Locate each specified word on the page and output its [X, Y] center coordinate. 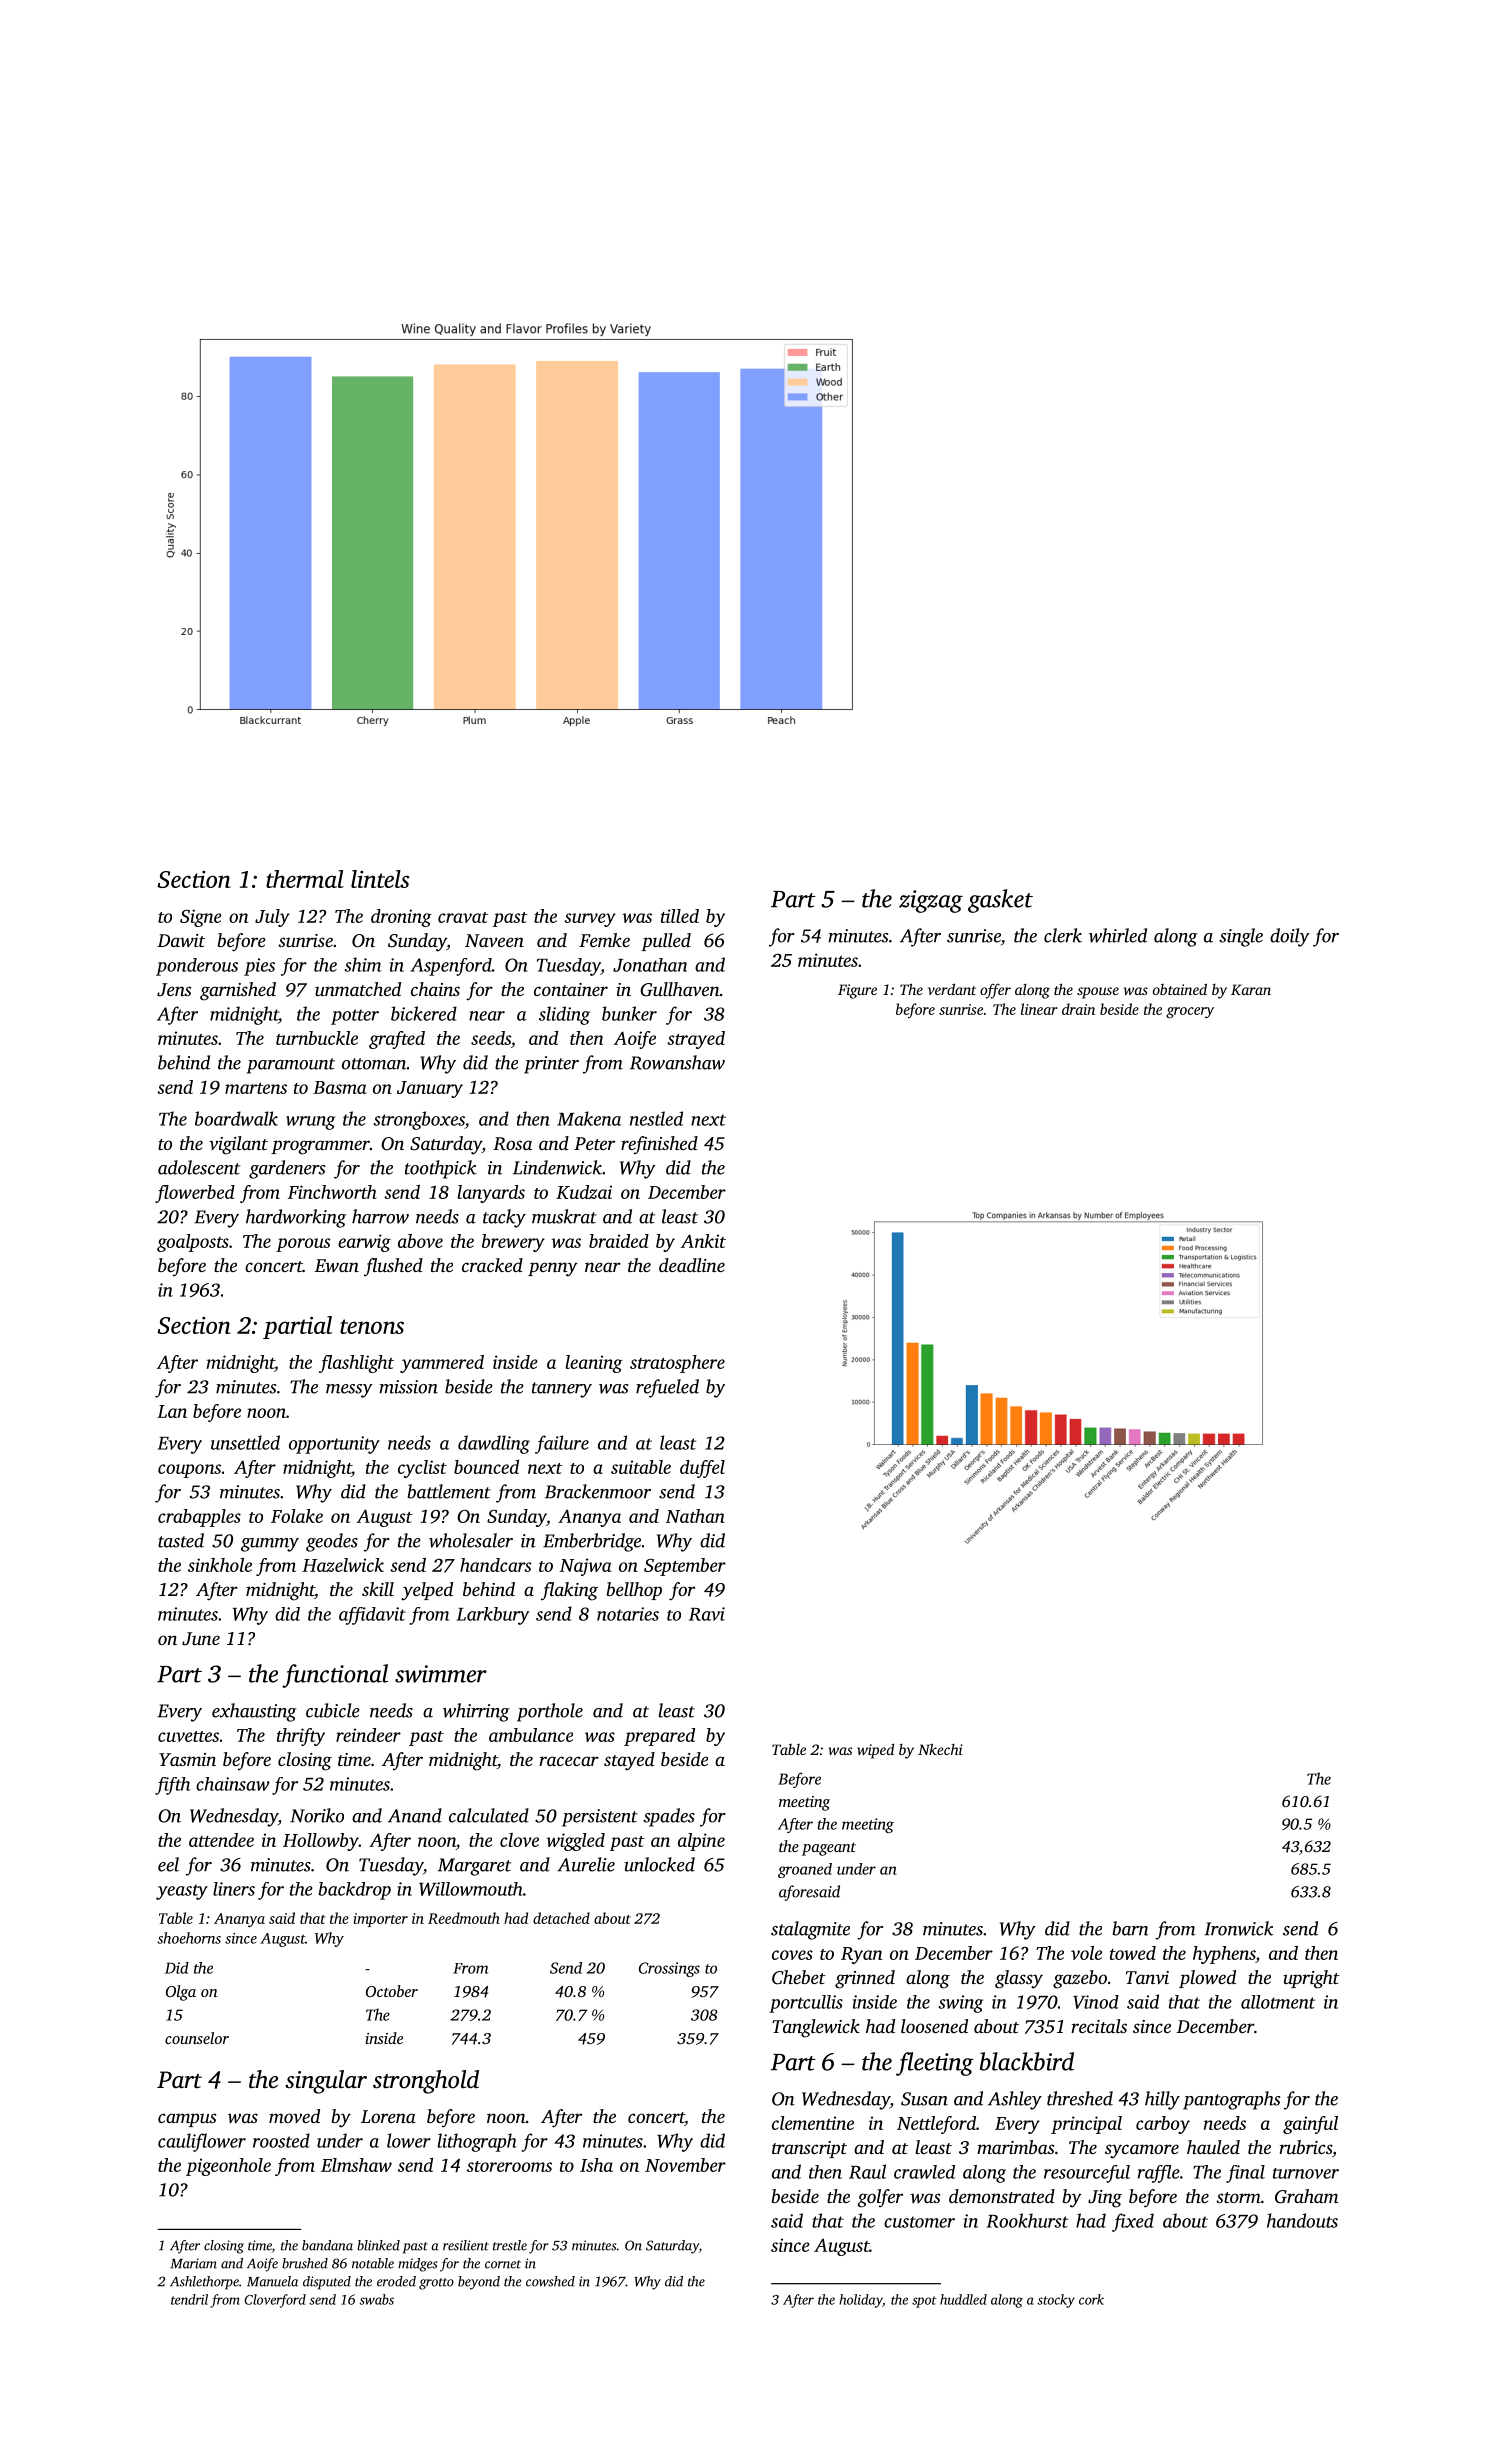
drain [1078, 1009]
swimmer [441, 1674]
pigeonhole [228, 2167]
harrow [380, 1216]
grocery [1190, 1012]
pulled [666, 942]
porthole [550, 1712]
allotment [1278, 2002]
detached [561, 1918]
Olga [181, 1993]
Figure [857, 991]
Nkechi [940, 1749]
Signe [200, 918]
